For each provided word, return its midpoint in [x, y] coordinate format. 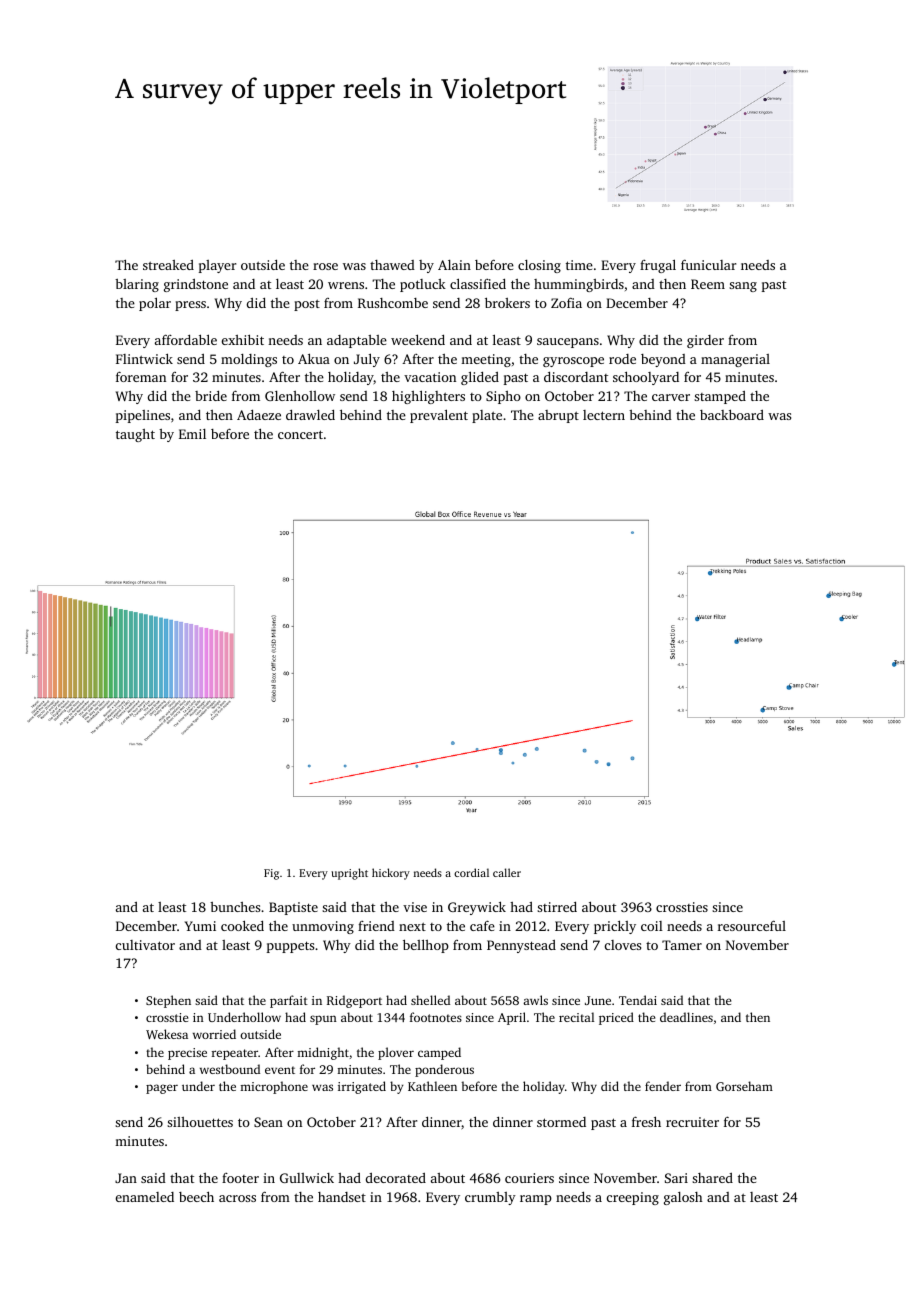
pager [162, 1089]
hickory [391, 874]
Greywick [477, 908]
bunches [235, 907]
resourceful [752, 925]
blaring [137, 285]
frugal [658, 266]
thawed [392, 265]
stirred [557, 907]
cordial [471, 872]
